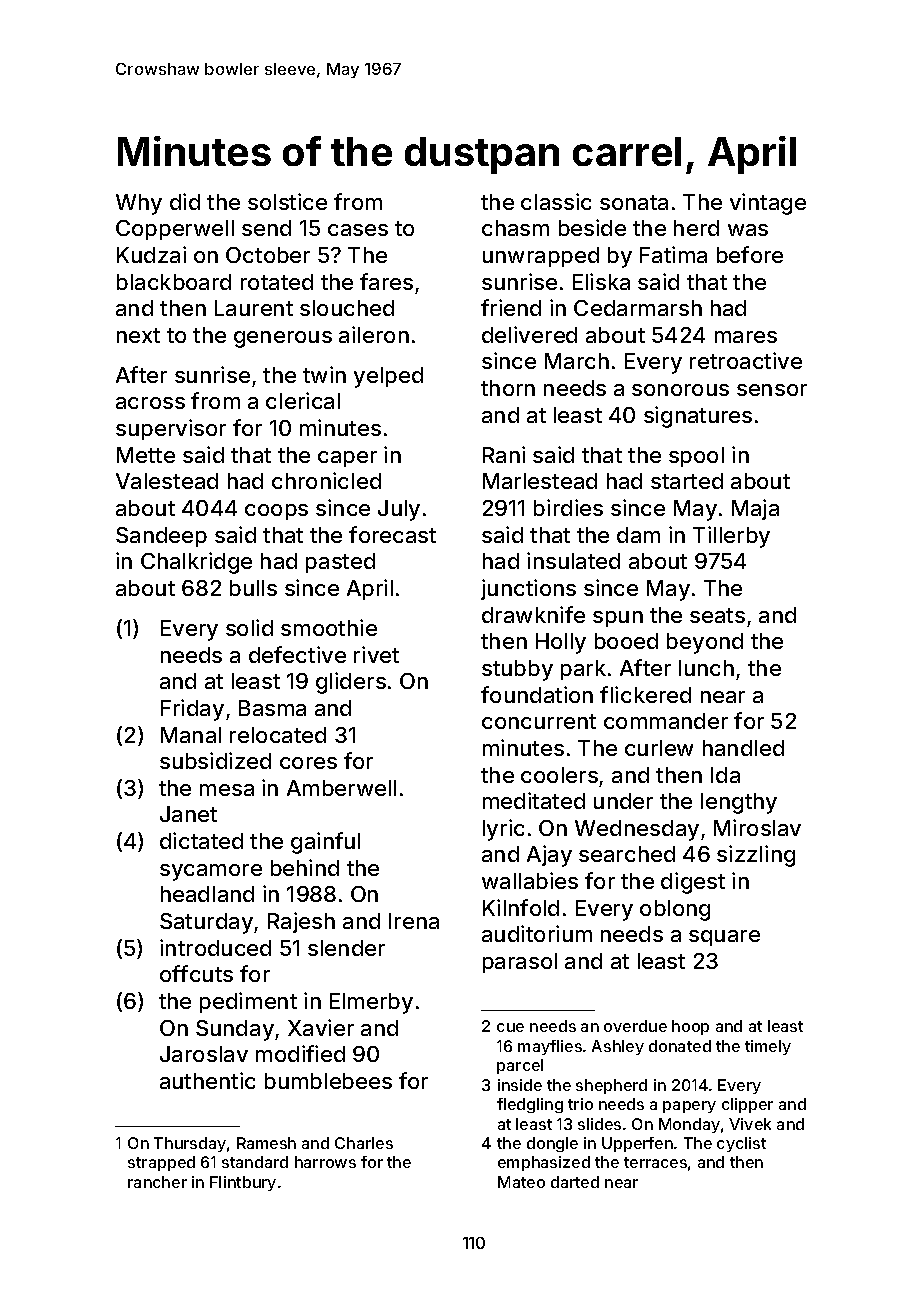 This page has height=1311, width=924. What do you see at coordinates (755, 509) in the page?
I see `Maja` at bounding box center [755, 509].
